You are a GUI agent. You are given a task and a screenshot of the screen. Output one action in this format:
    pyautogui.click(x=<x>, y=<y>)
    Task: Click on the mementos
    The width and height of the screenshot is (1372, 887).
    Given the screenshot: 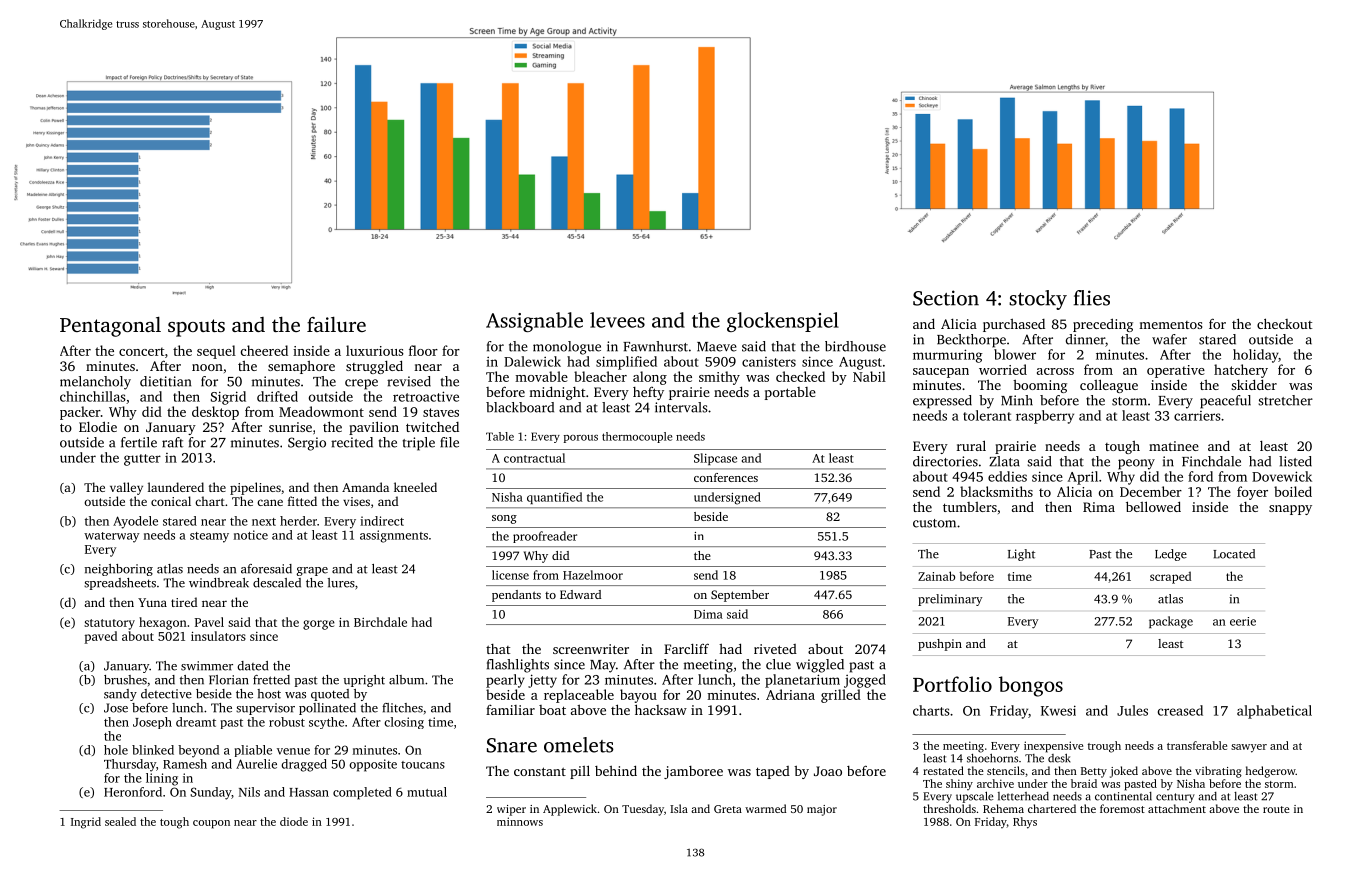 What is the action you would take?
    pyautogui.click(x=1170, y=325)
